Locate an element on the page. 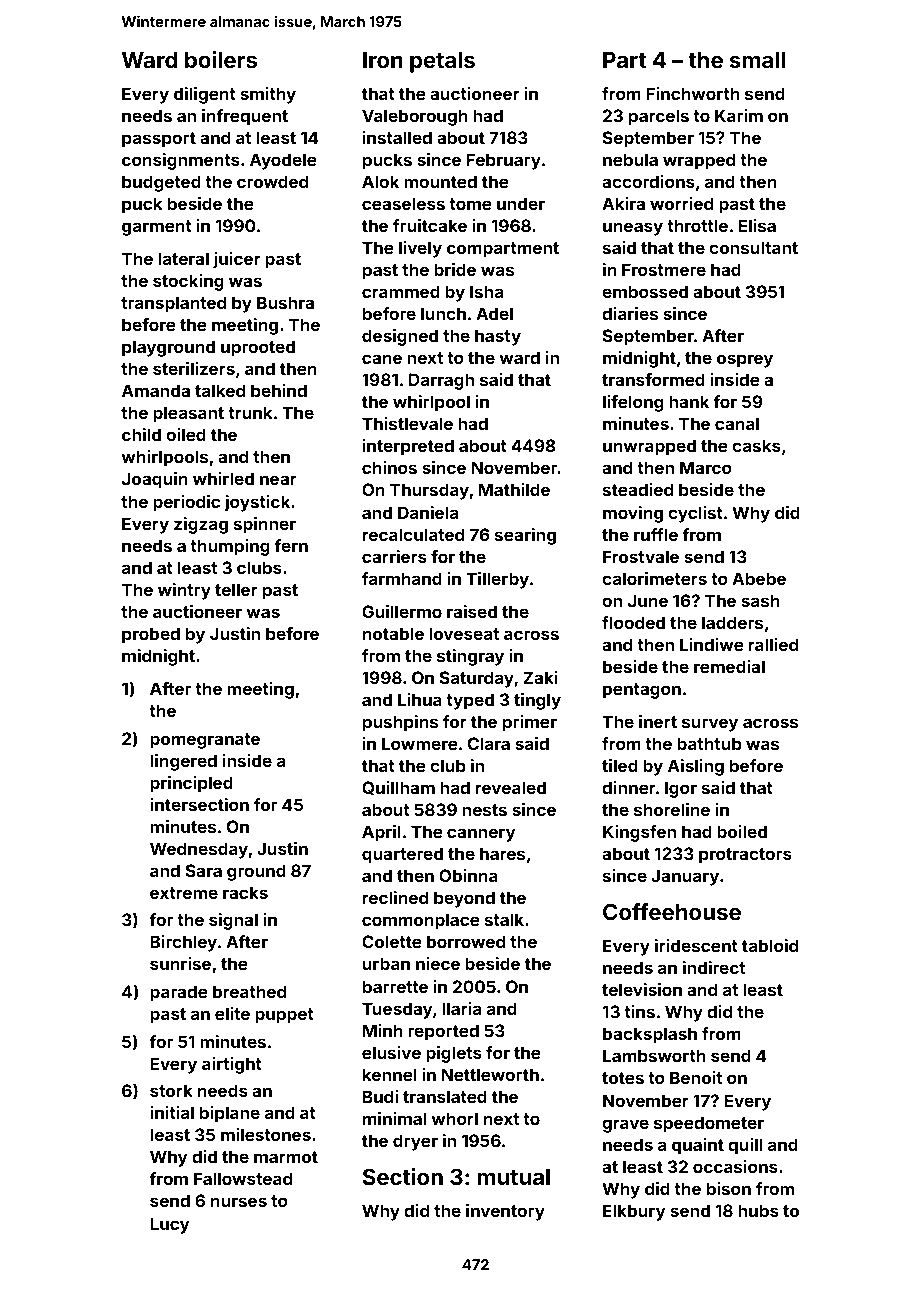 The image size is (924, 1308). Lucy is located at coordinates (169, 1225).
